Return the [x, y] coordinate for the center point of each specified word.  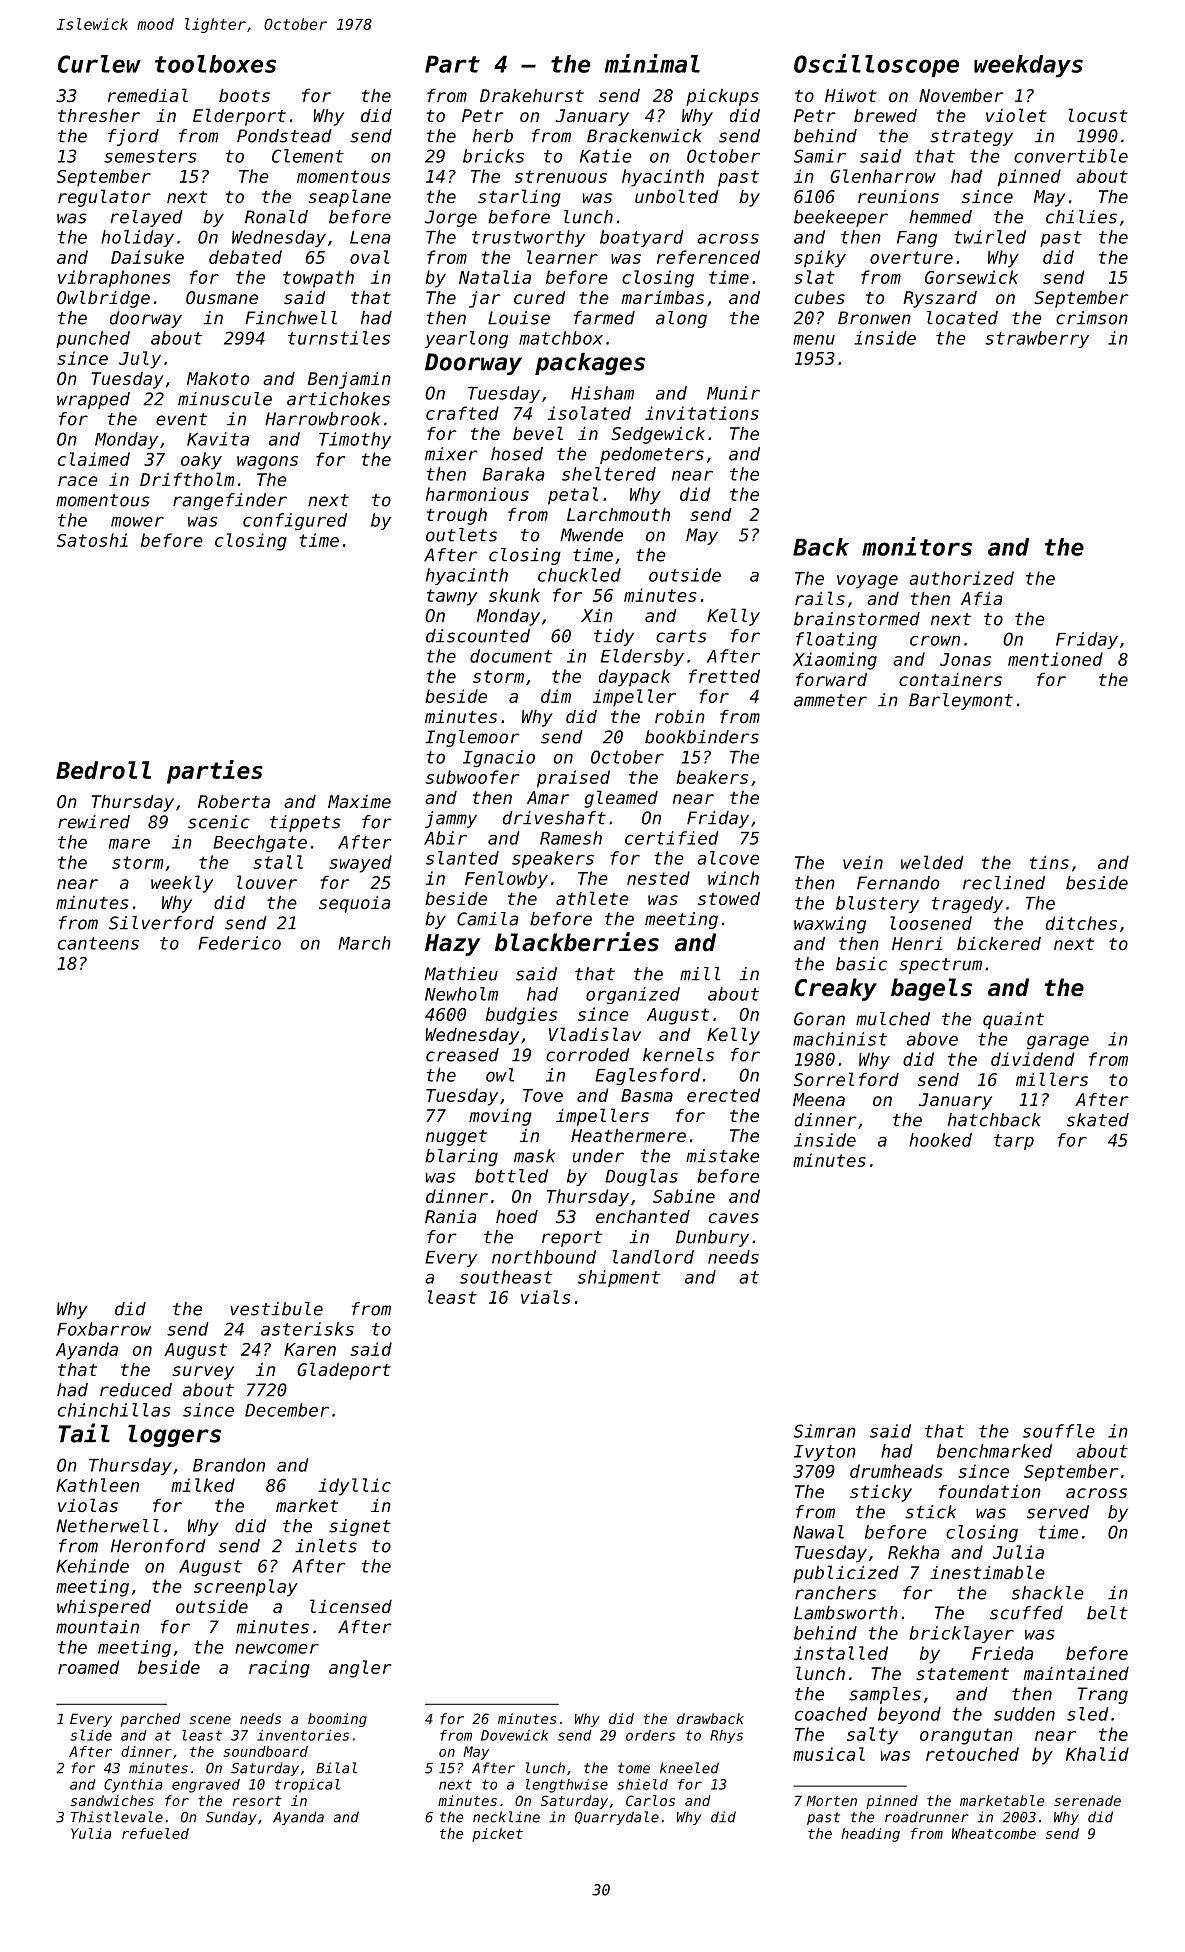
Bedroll [103, 770]
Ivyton [825, 1453]
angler [360, 1669]
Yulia [91, 1833]
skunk [514, 595]
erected [723, 1095]
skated [1098, 1120]
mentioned [1055, 659]
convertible [1071, 156]
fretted [724, 676]
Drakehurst [532, 95]
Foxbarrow [104, 1329]
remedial [148, 95]
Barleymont [961, 701]
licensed [351, 1606]
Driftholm [187, 479]
